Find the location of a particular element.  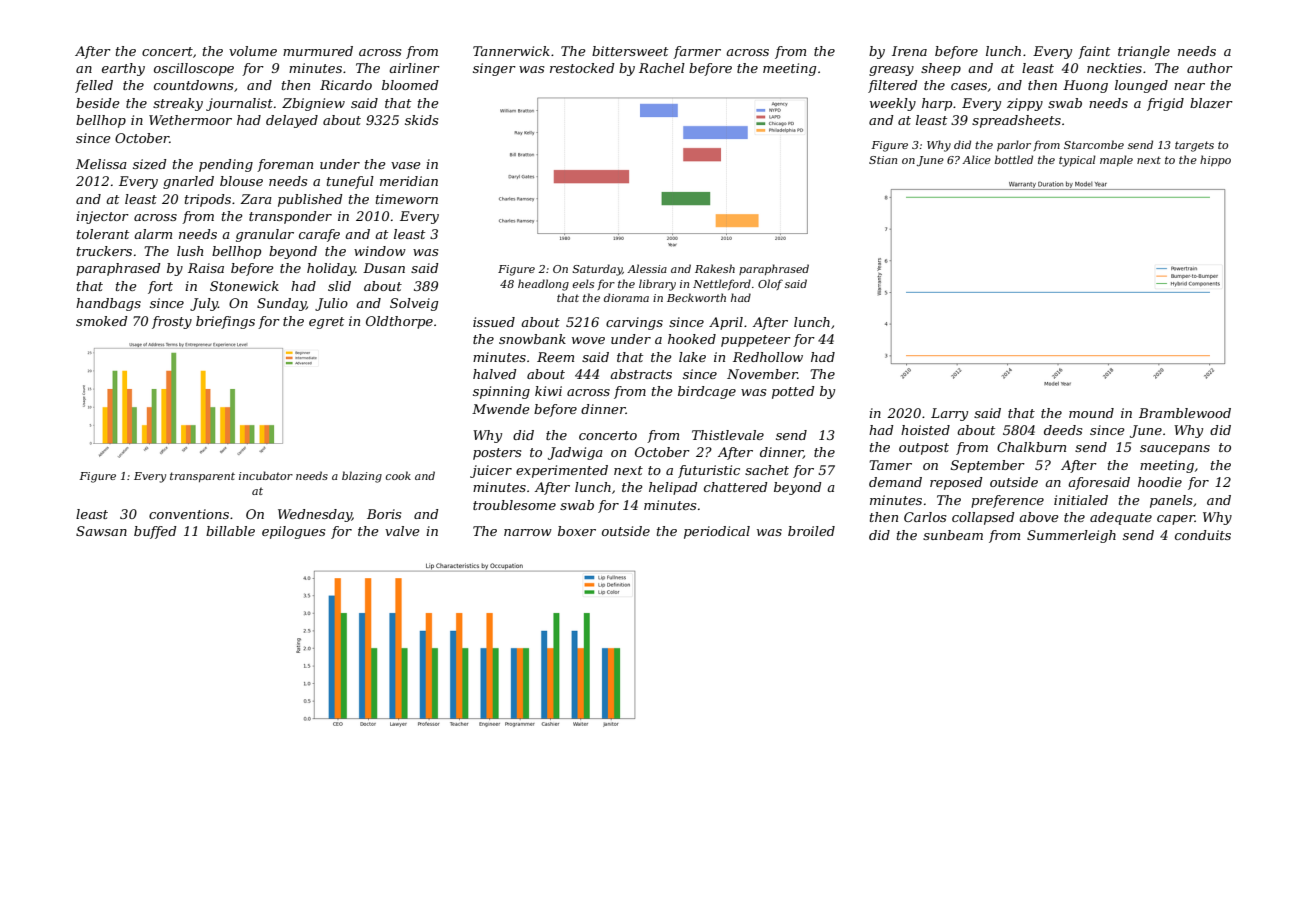

Alice is located at coordinates (976, 159).
